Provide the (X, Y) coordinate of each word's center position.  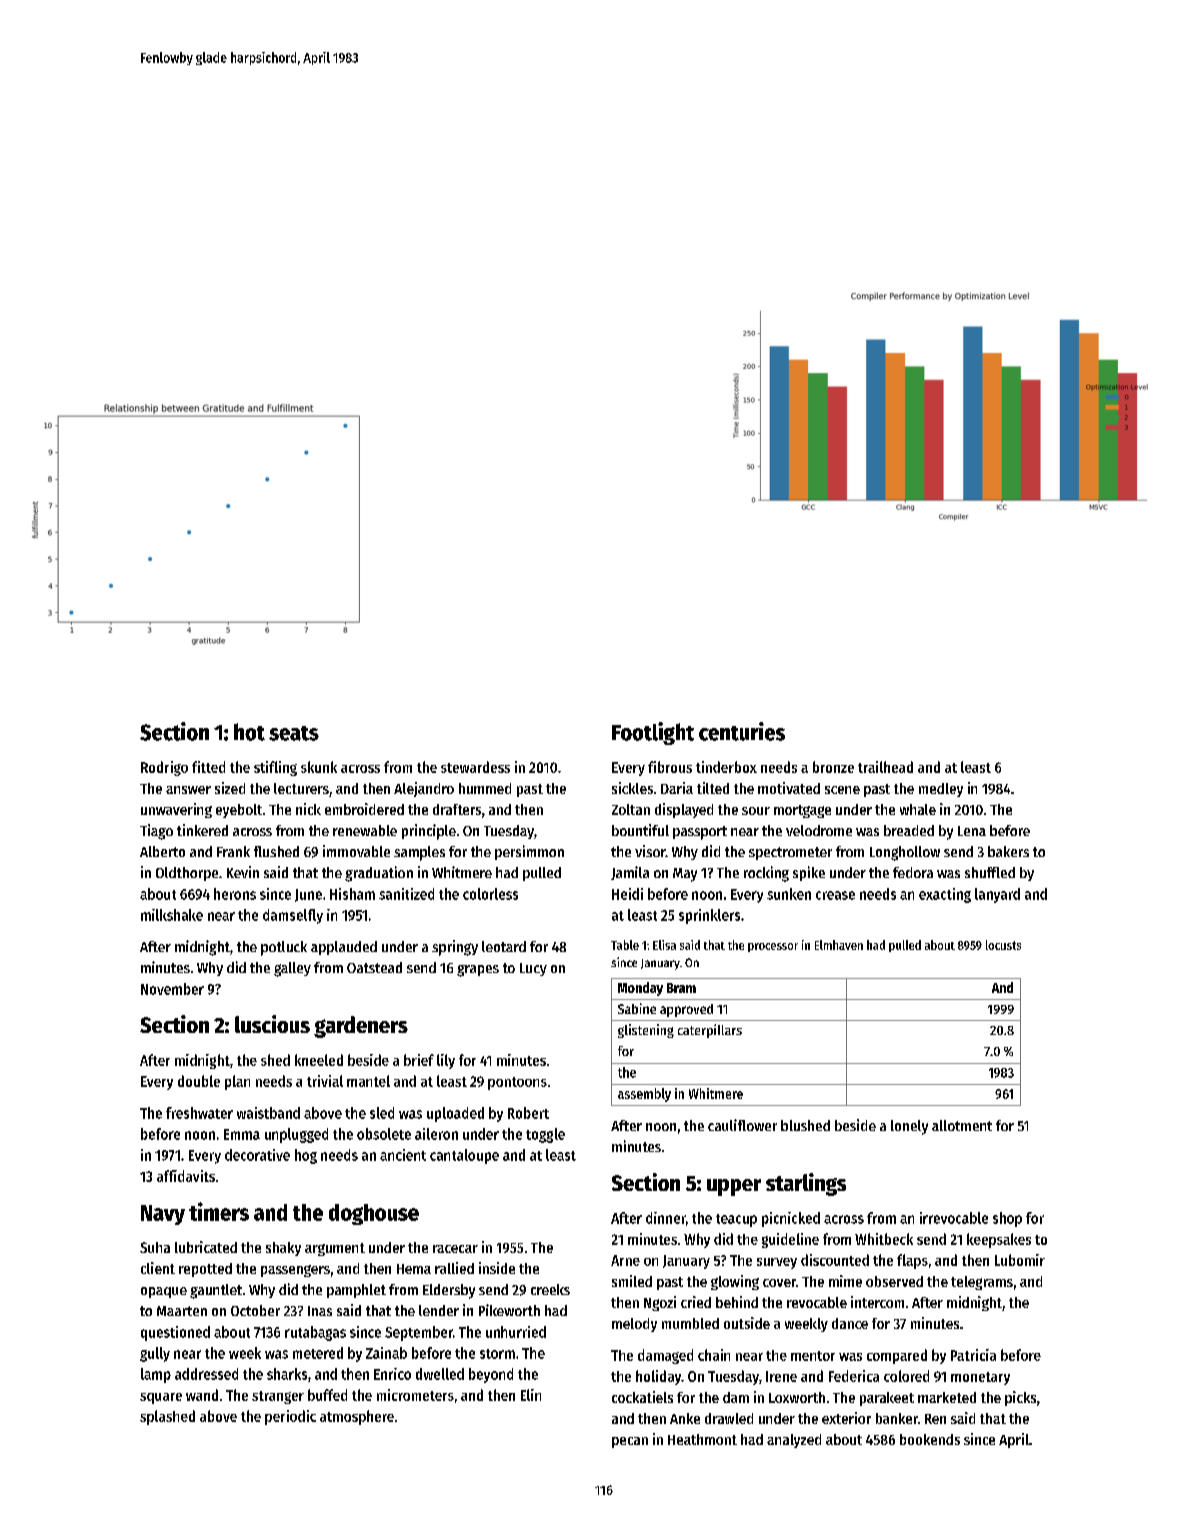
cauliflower (742, 1125)
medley (941, 790)
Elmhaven (839, 945)
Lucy (533, 969)
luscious (272, 1024)
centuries (742, 731)
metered (318, 1353)
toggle (545, 1135)
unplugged (296, 1135)
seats (294, 733)
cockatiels (642, 1397)
